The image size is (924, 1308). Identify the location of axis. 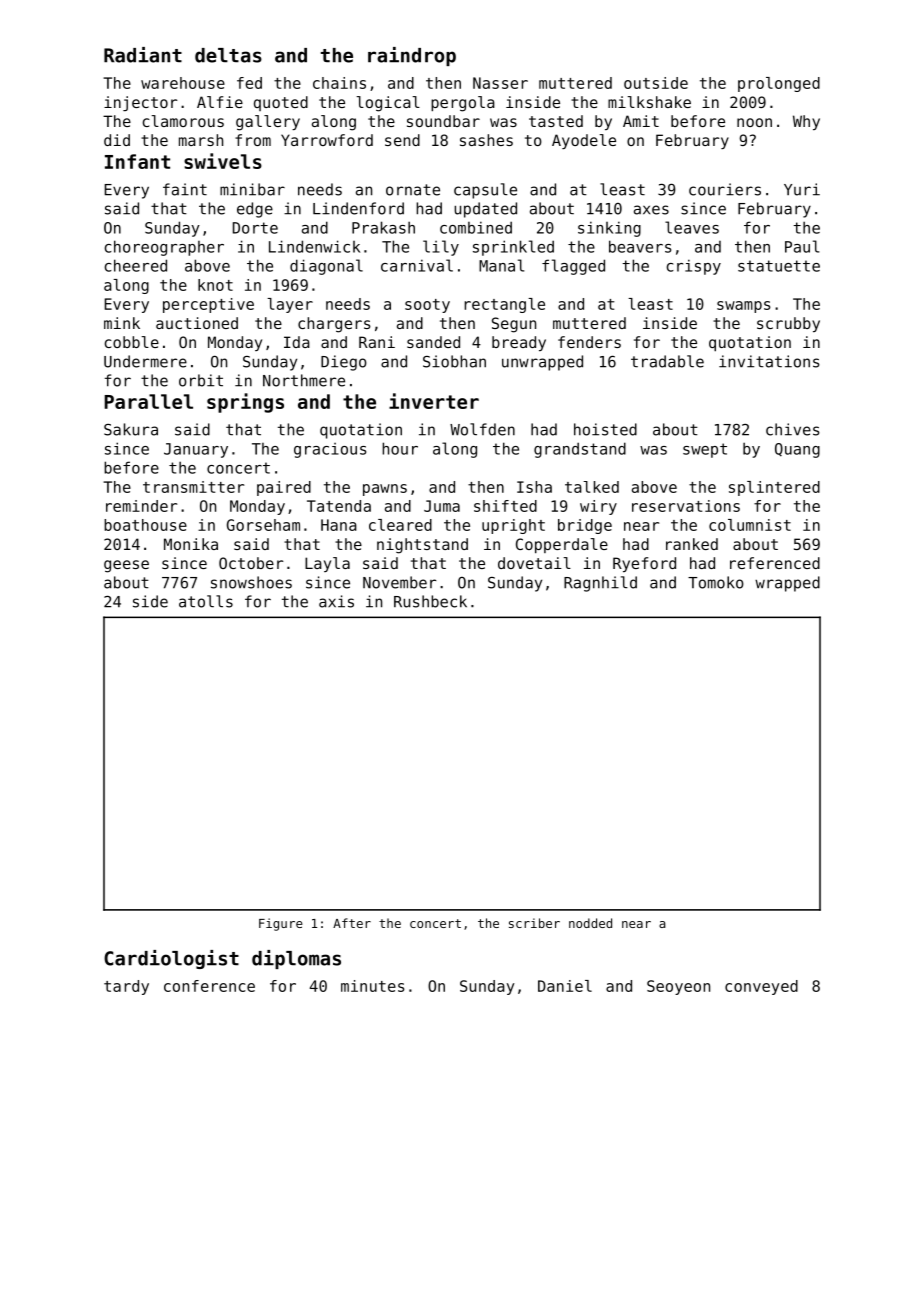
(336, 601).
